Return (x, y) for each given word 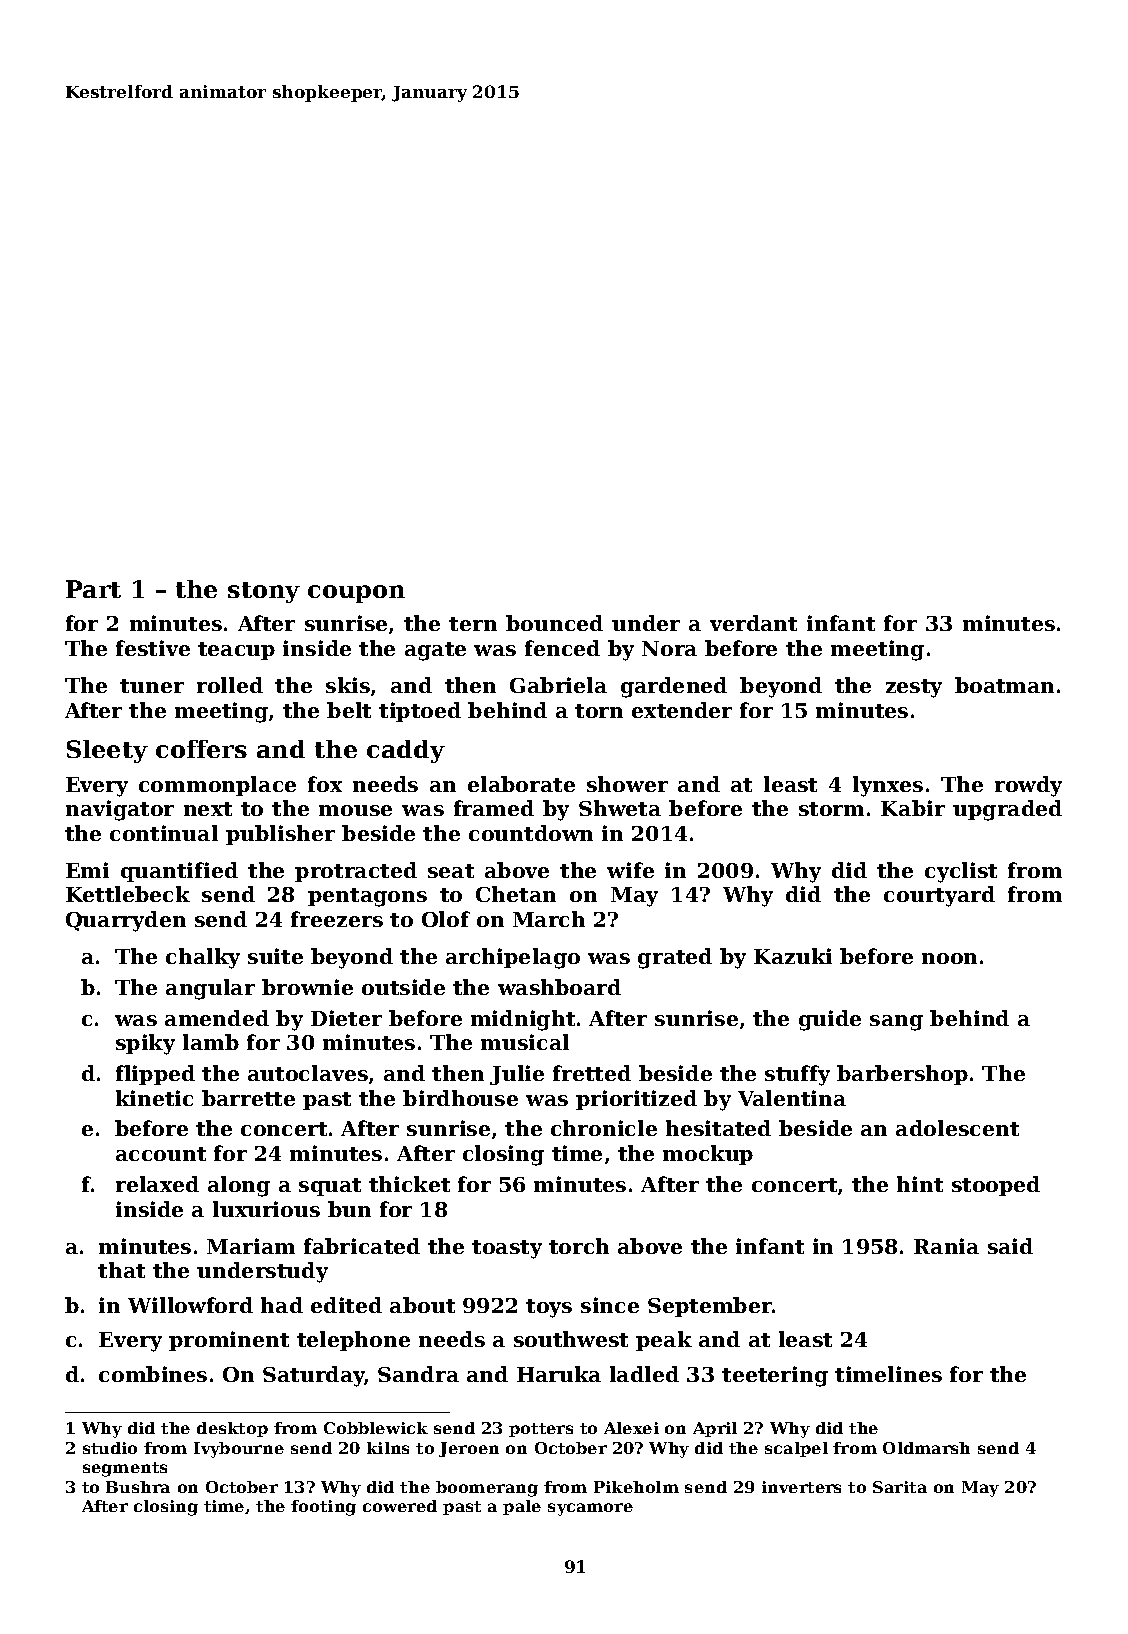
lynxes (888, 786)
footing (323, 1508)
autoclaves (308, 1073)
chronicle (604, 1128)
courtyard (939, 896)
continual (164, 833)
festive (153, 648)
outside (403, 987)
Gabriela (558, 685)
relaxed (157, 1184)
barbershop (902, 1075)
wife (630, 870)
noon (949, 958)
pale (522, 1507)
